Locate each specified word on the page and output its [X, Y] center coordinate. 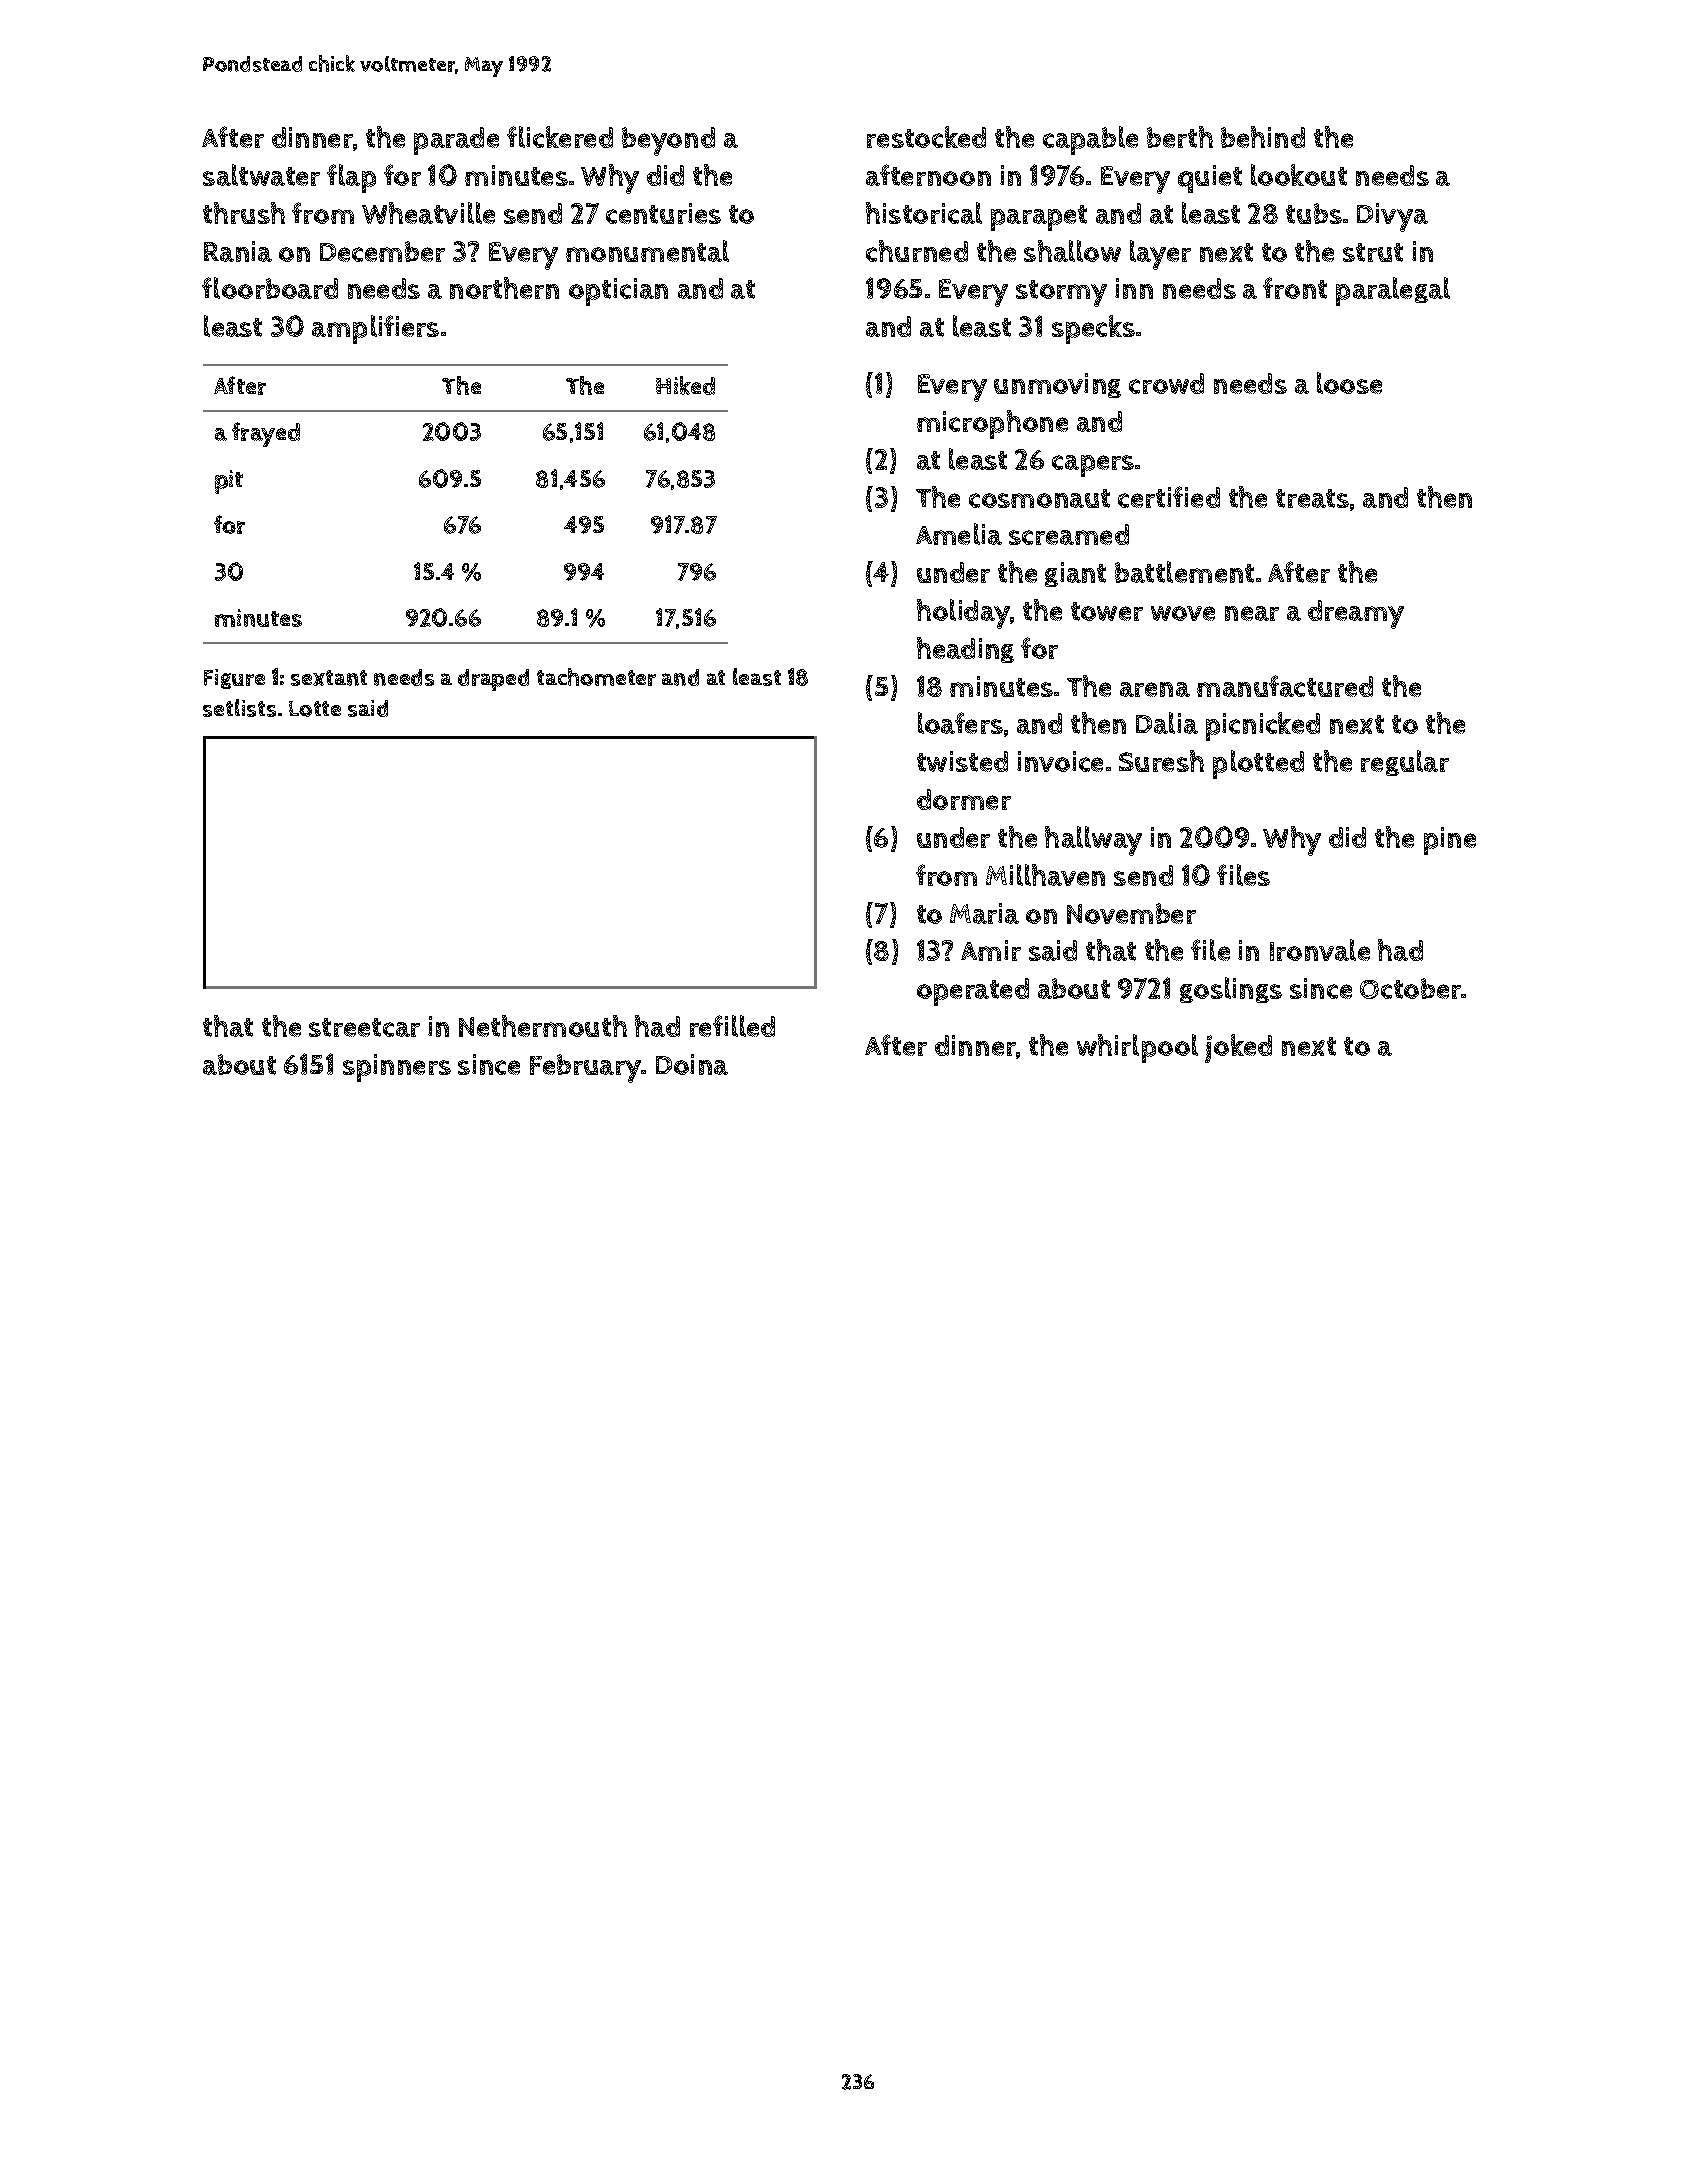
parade [456, 141]
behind [1263, 137]
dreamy [1356, 614]
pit [229, 482]
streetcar [364, 1027]
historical [924, 213]
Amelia [959, 534]
